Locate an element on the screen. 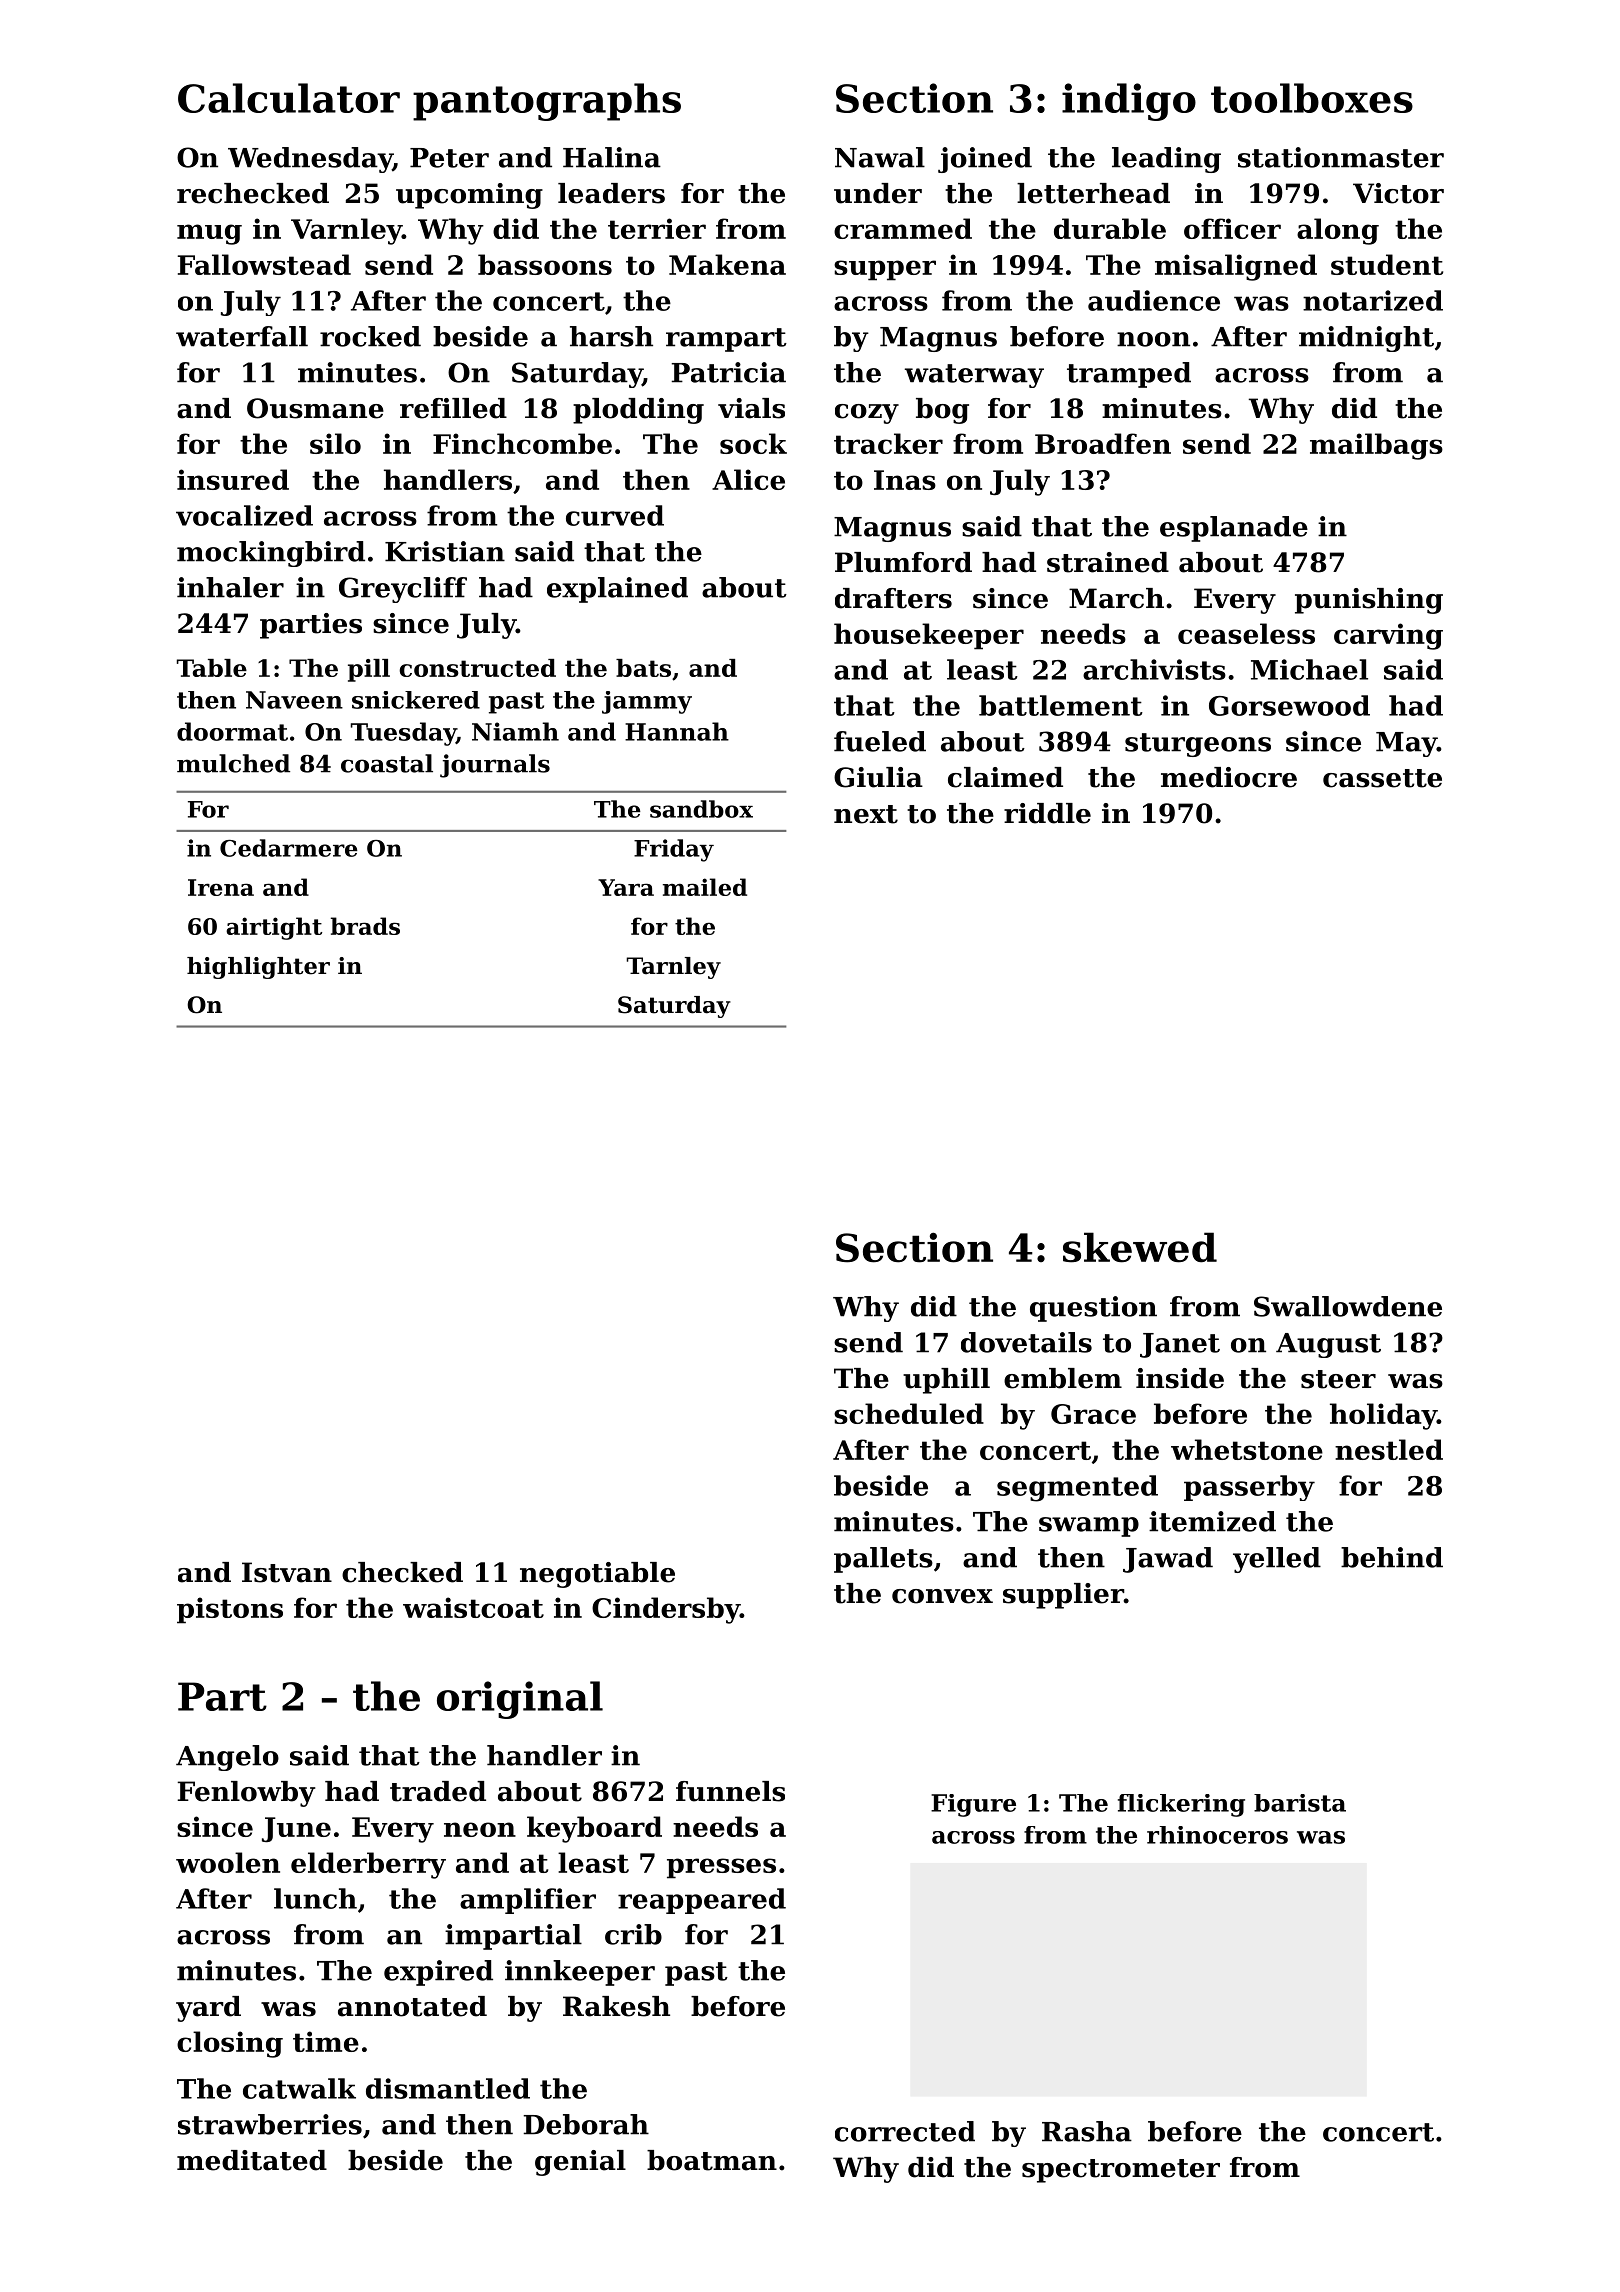  indigo is located at coordinates (1129, 102).
